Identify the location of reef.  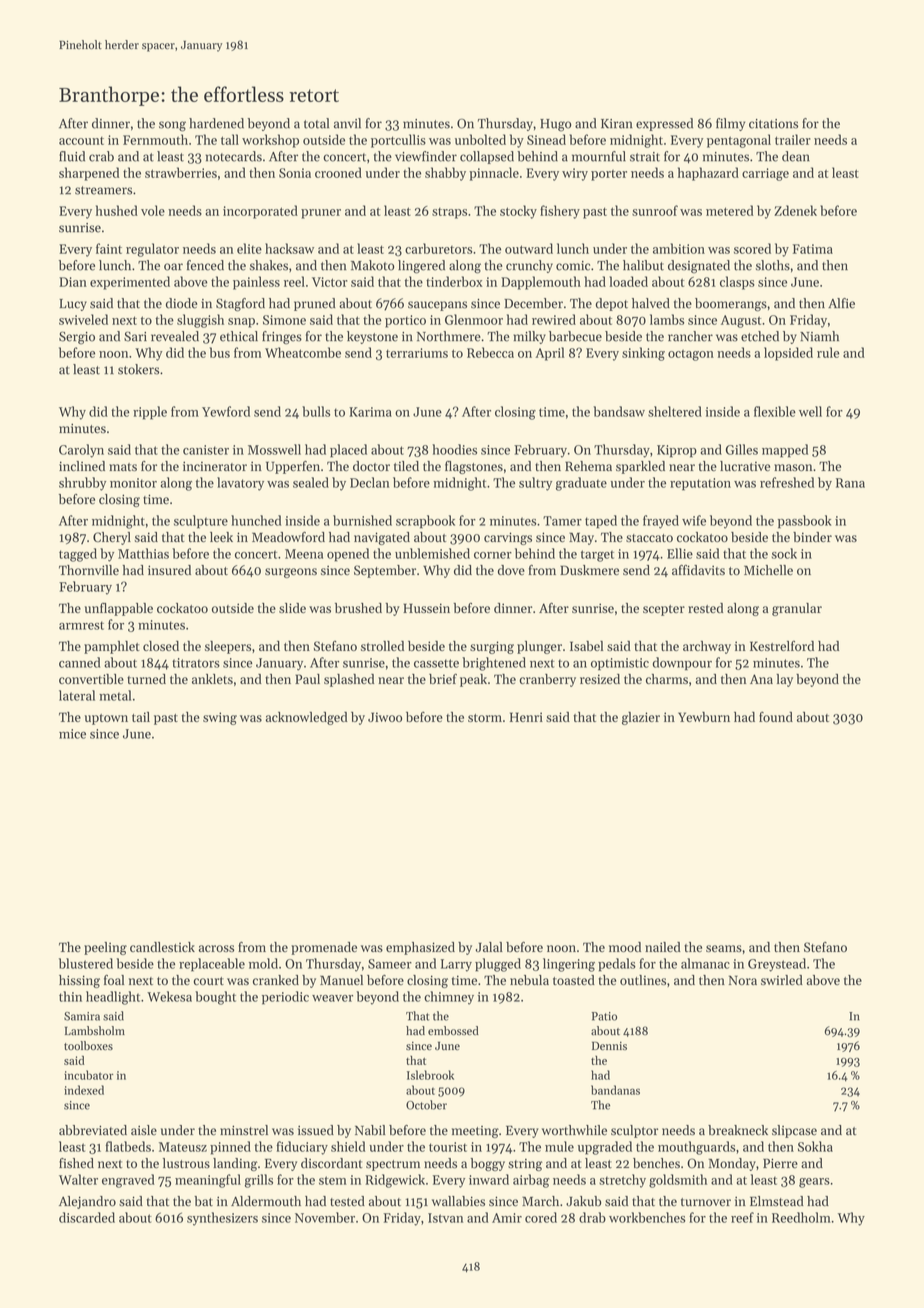
(742, 1217).
